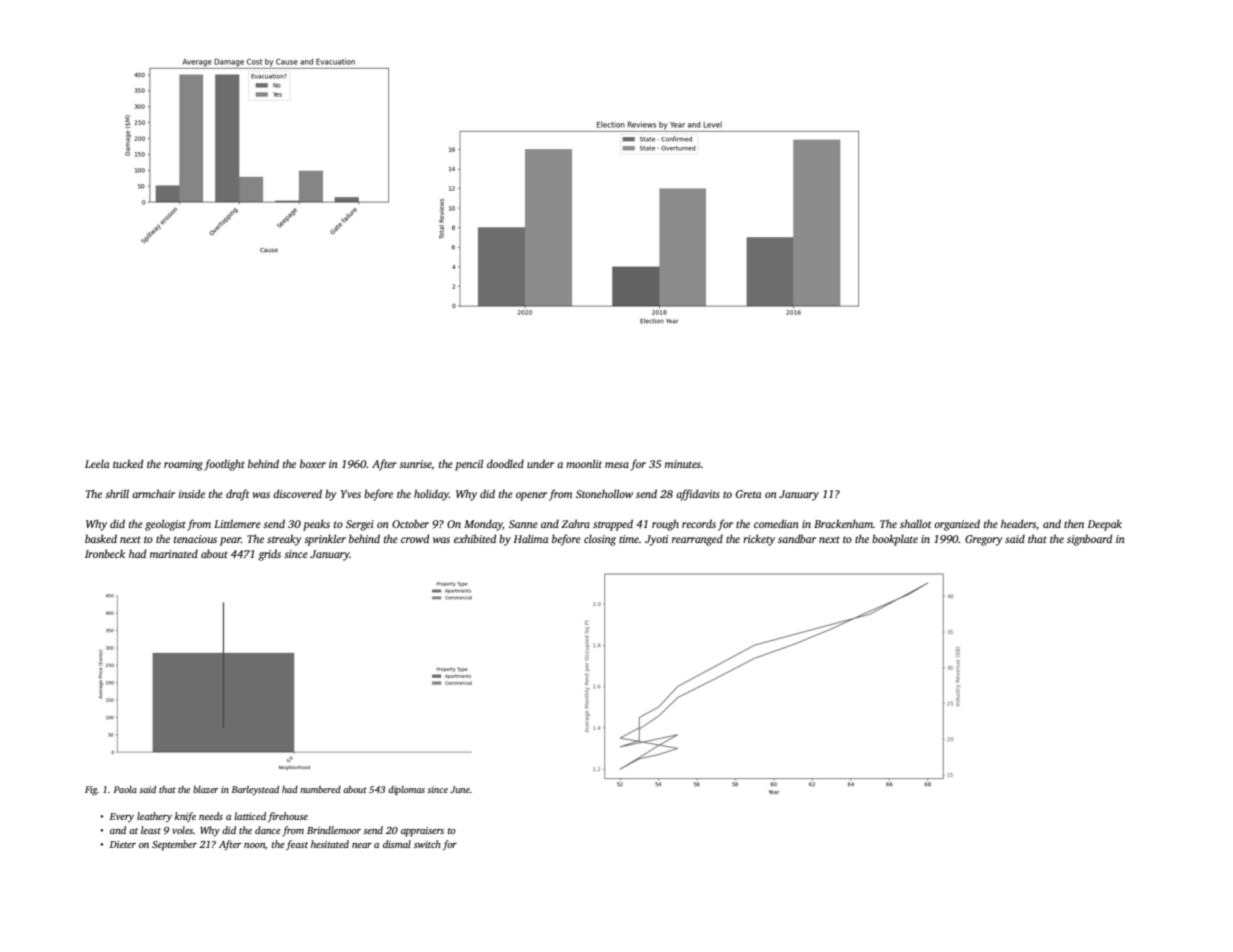  What do you see at coordinates (123, 844) in the screenshot?
I see `Dieter` at bounding box center [123, 844].
